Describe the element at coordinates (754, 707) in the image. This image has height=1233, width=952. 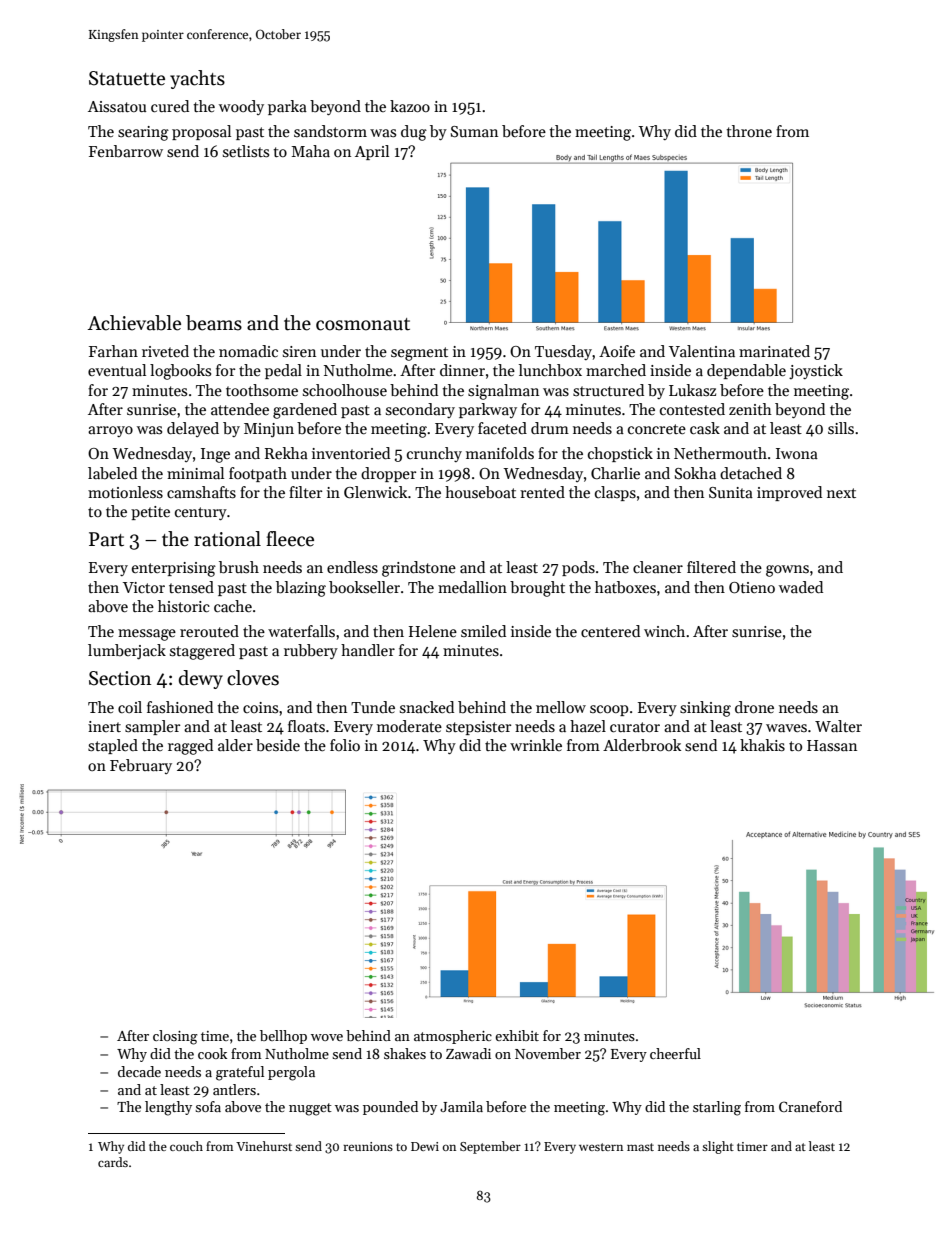
I see `drone` at that location.
